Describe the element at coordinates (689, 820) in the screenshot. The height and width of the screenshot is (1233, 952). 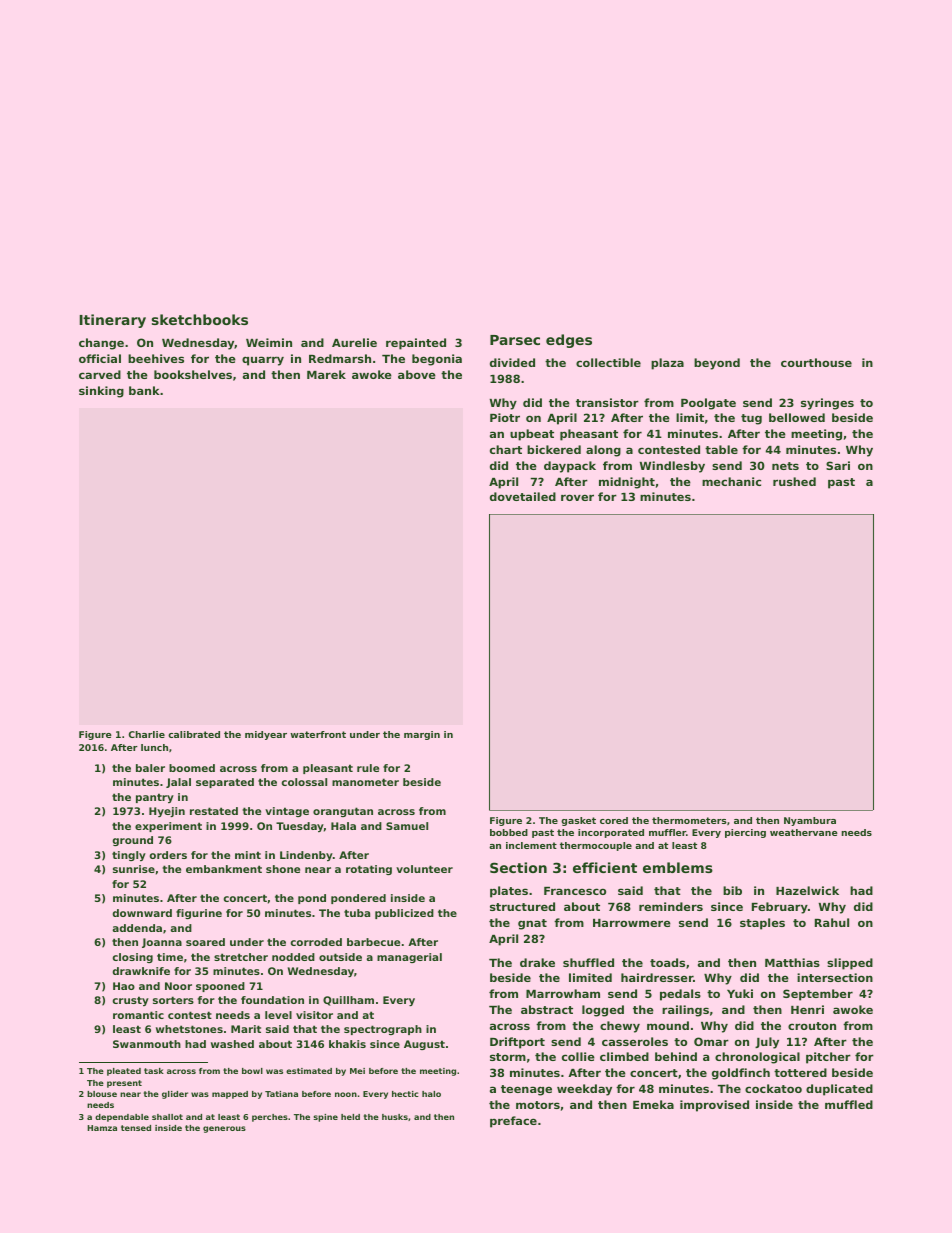
I see `thermometers` at that location.
